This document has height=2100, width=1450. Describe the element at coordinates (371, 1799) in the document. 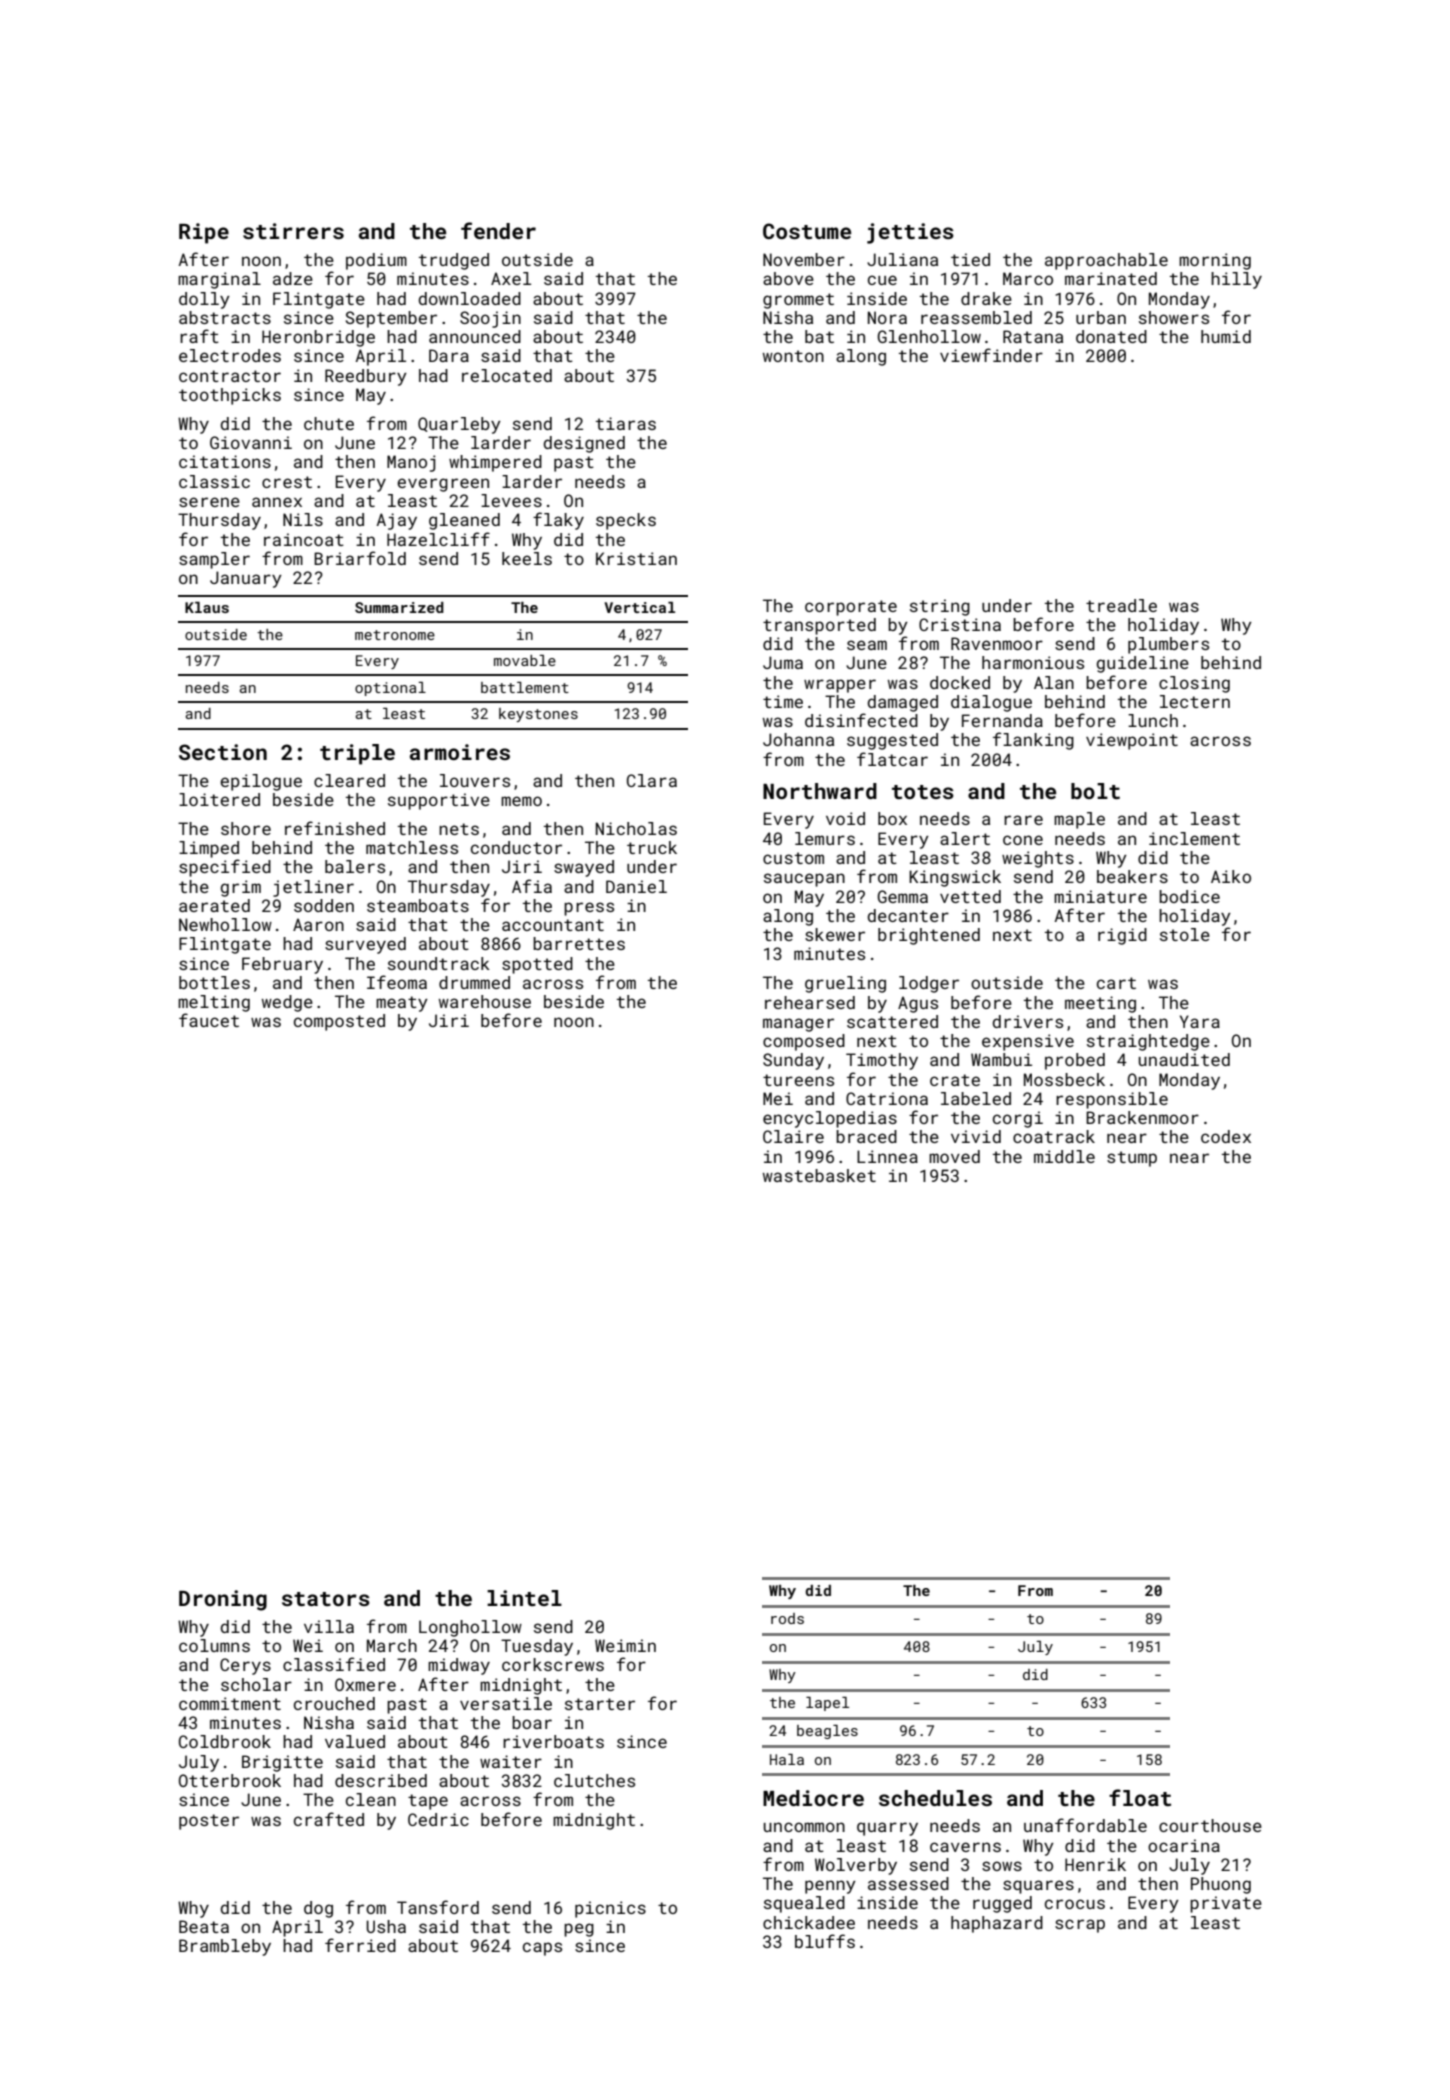

I see `clean` at that location.
